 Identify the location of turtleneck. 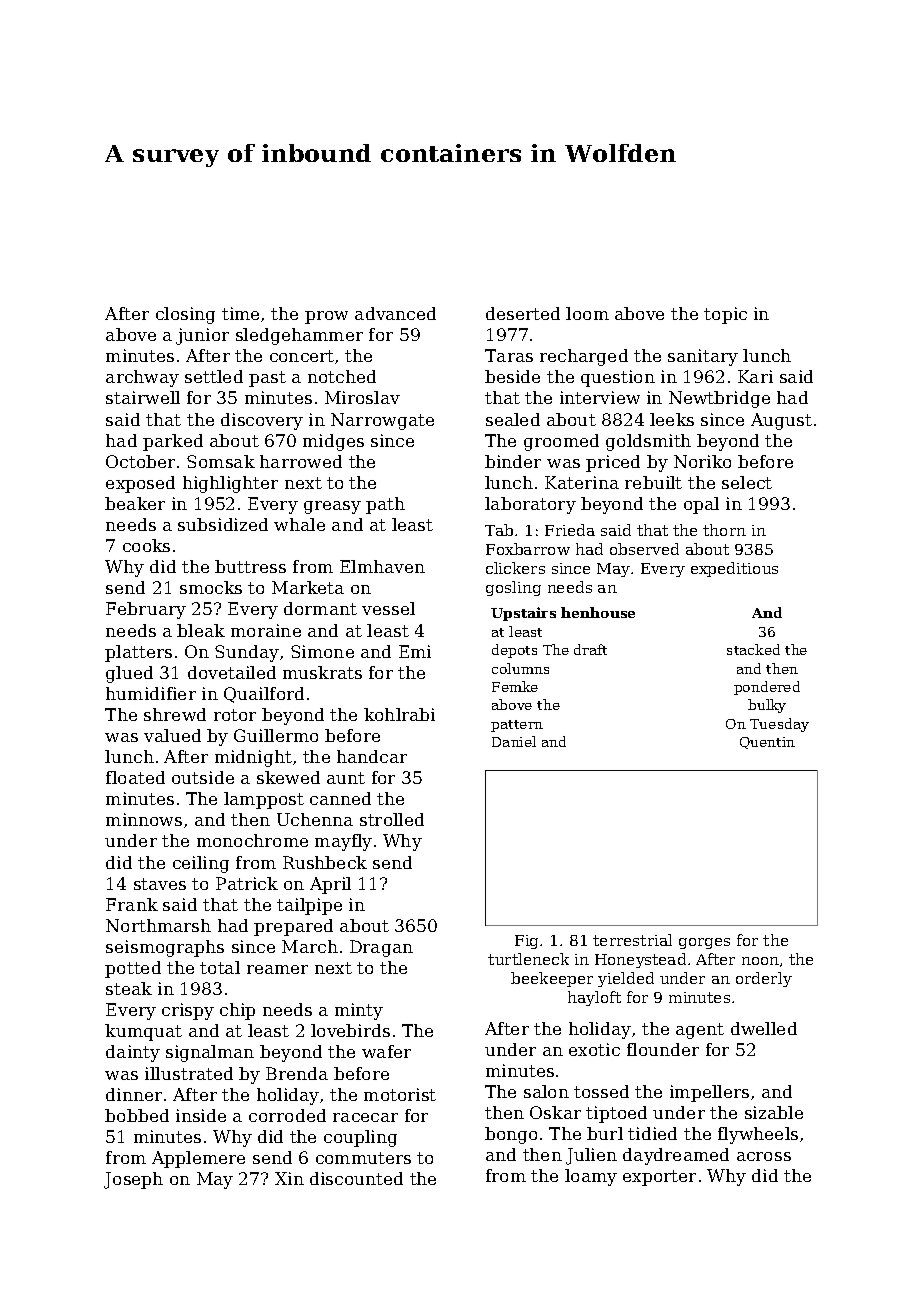
(528, 959).
